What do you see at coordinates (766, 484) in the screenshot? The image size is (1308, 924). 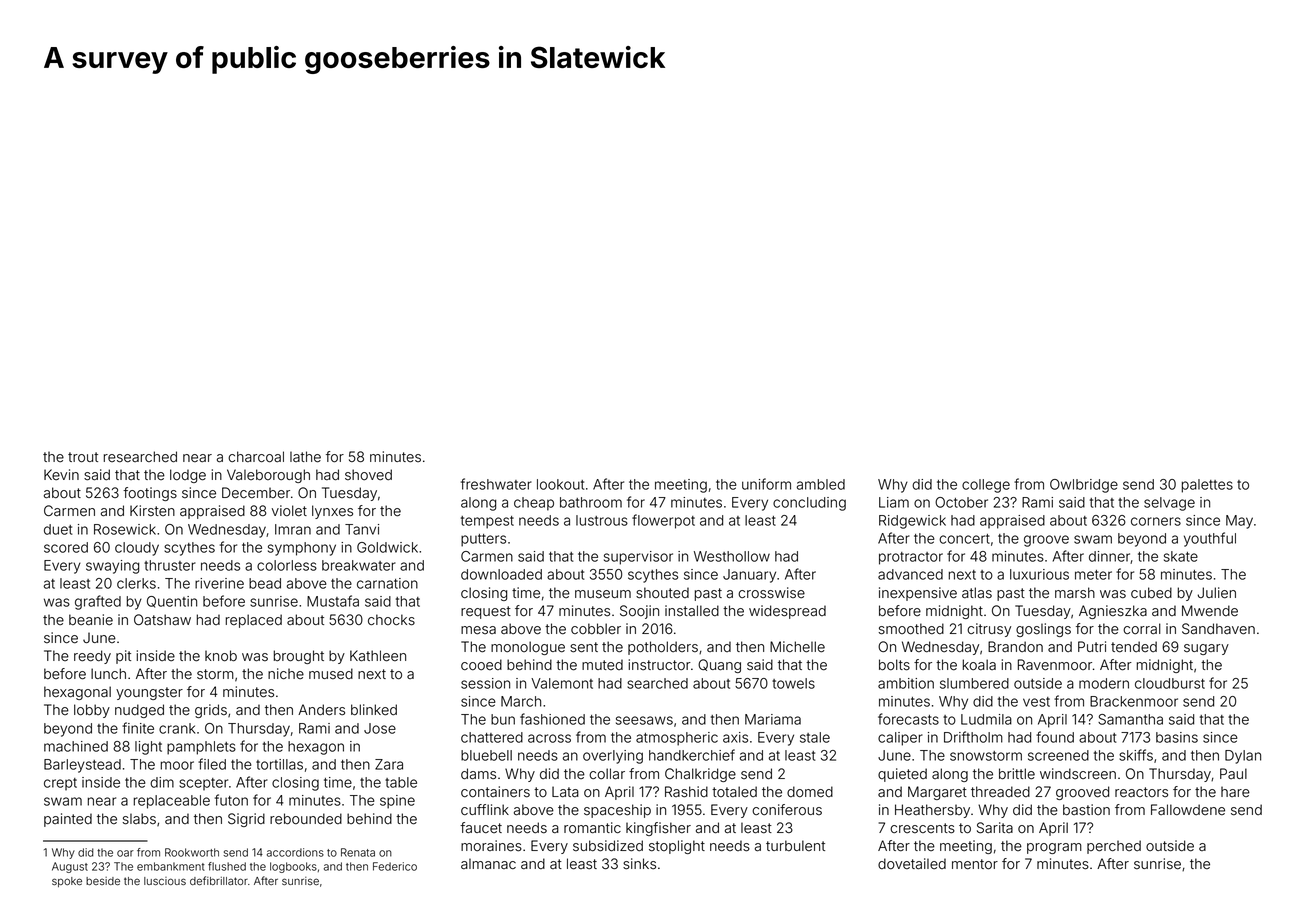 I see `uniform` at bounding box center [766, 484].
